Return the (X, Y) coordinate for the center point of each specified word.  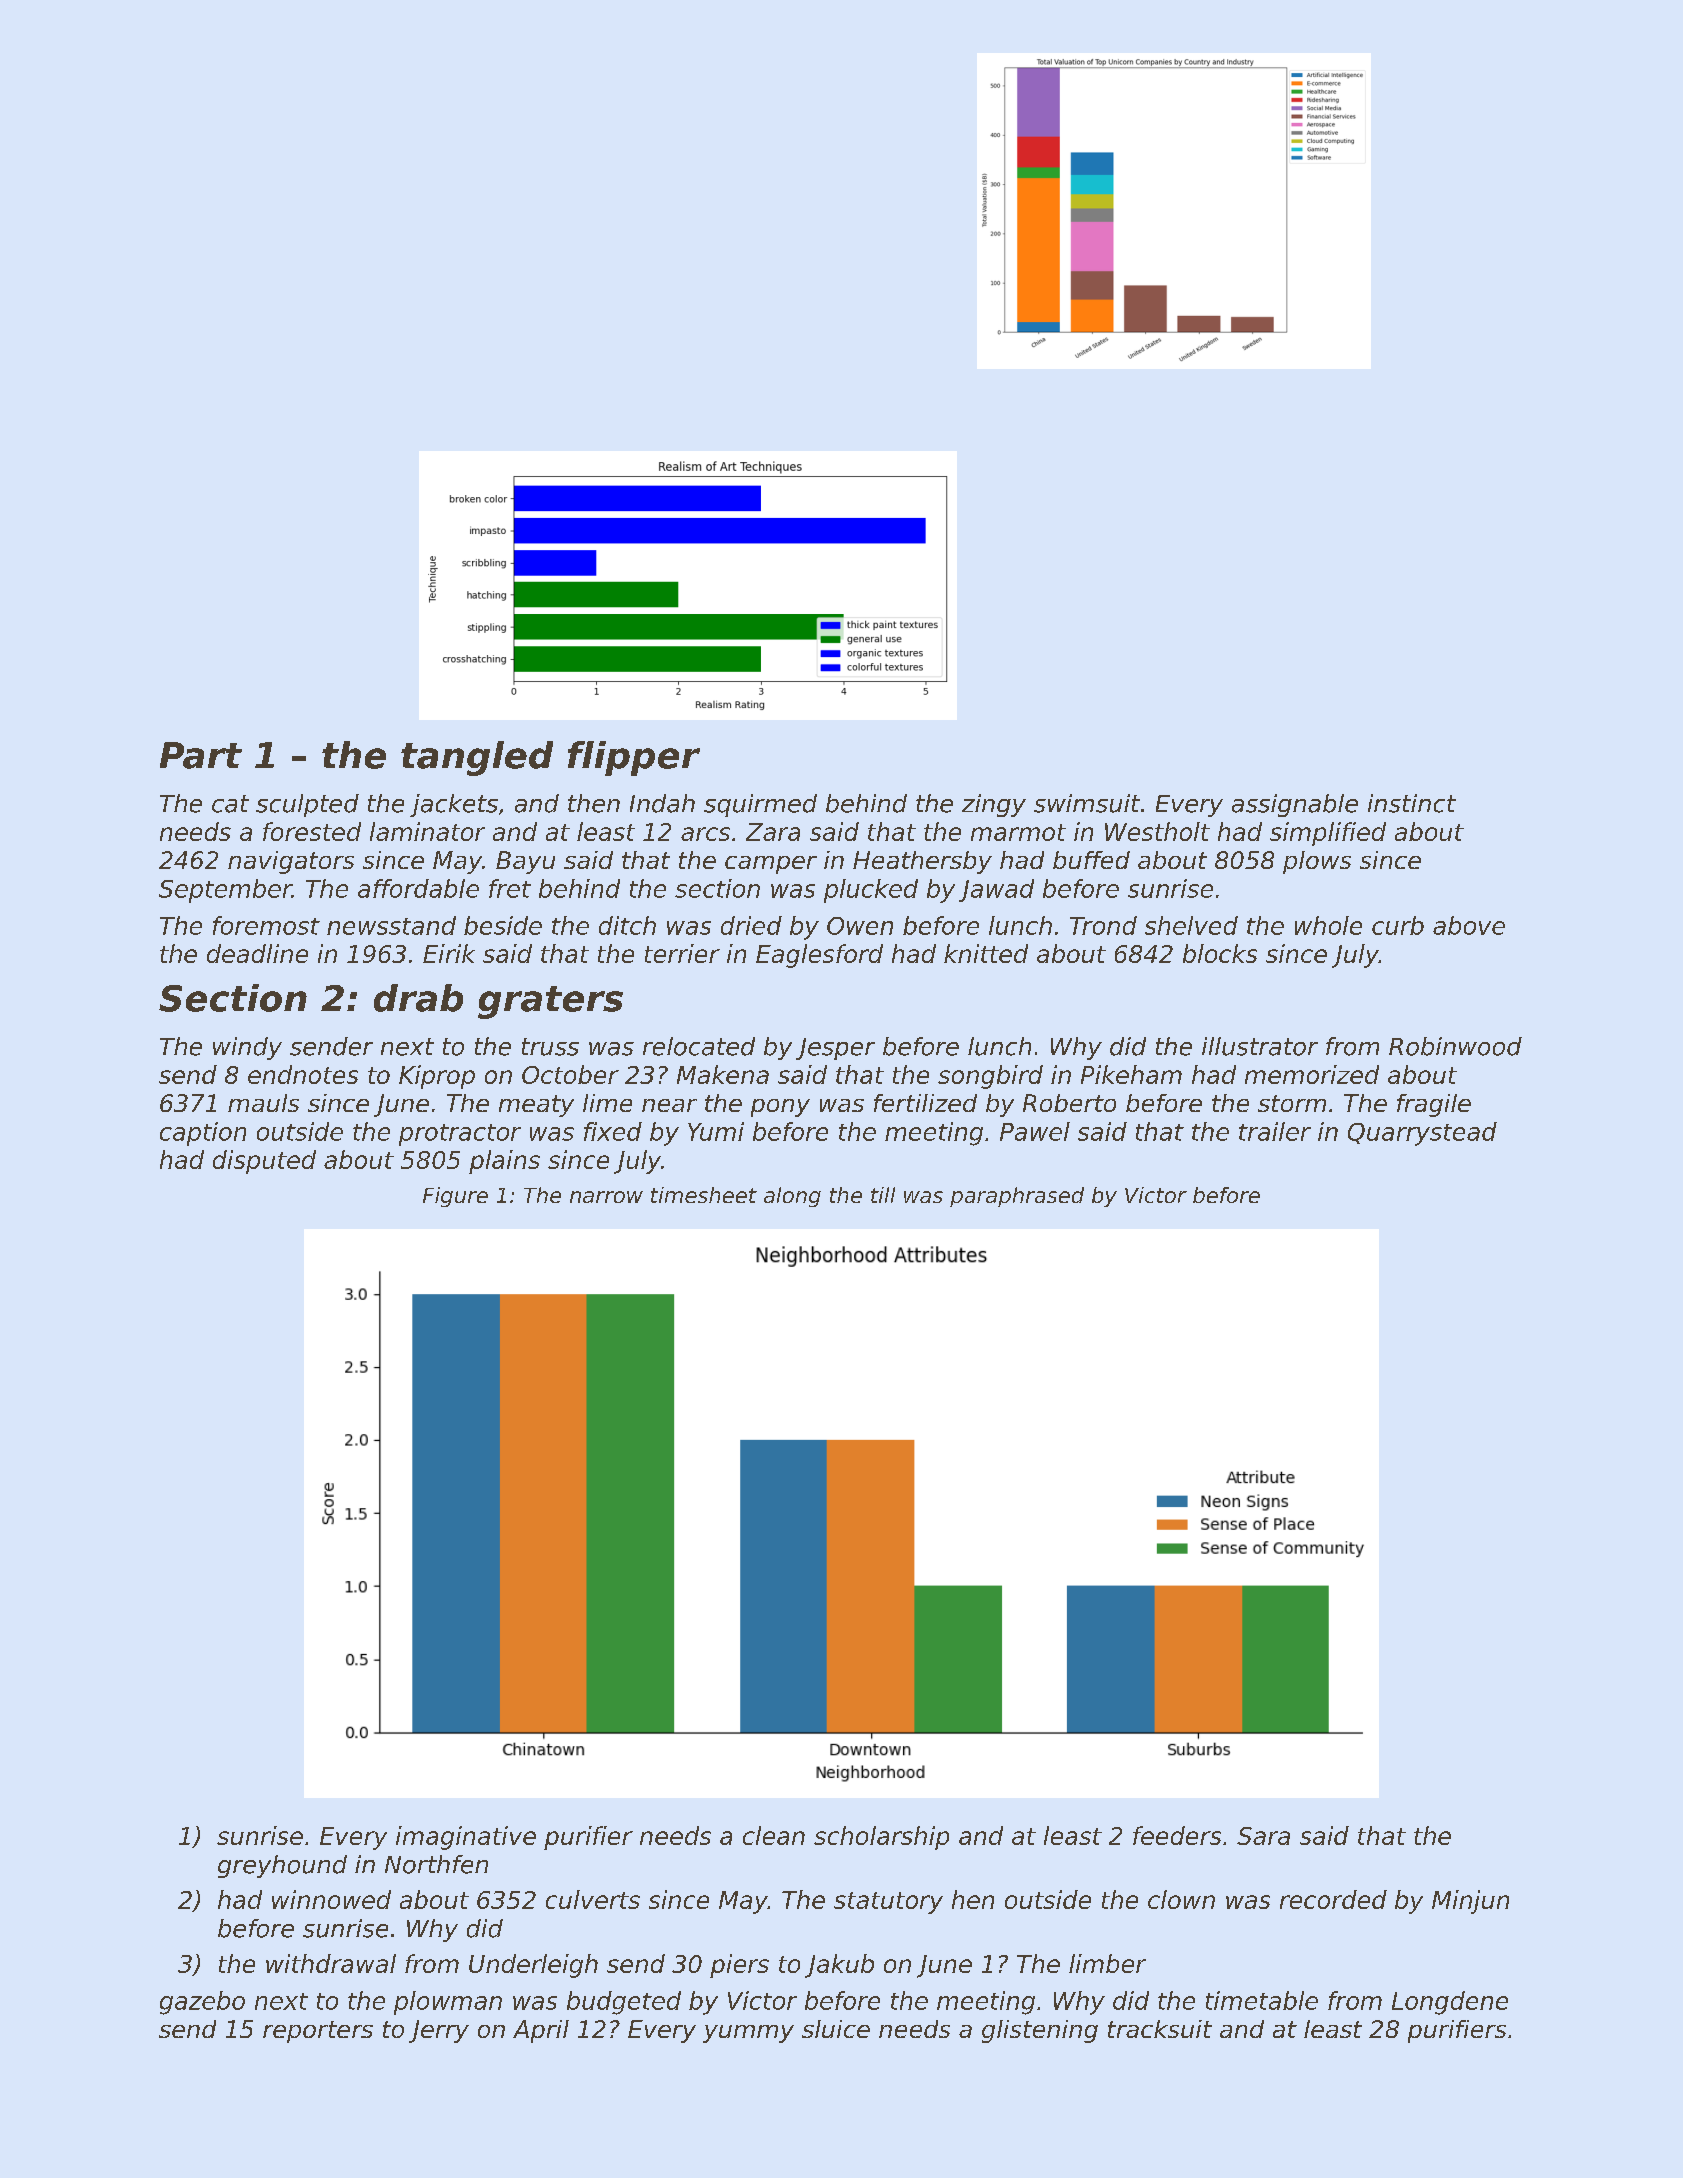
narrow (606, 1197)
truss (550, 1047)
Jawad (996, 890)
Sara (1263, 1836)
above (1469, 925)
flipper (634, 758)
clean (774, 1835)
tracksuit (1160, 2029)
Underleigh (533, 1966)
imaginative (466, 1838)
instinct (1412, 803)
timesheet (704, 1195)
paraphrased (1017, 1197)
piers (739, 1966)
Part (201, 755)
